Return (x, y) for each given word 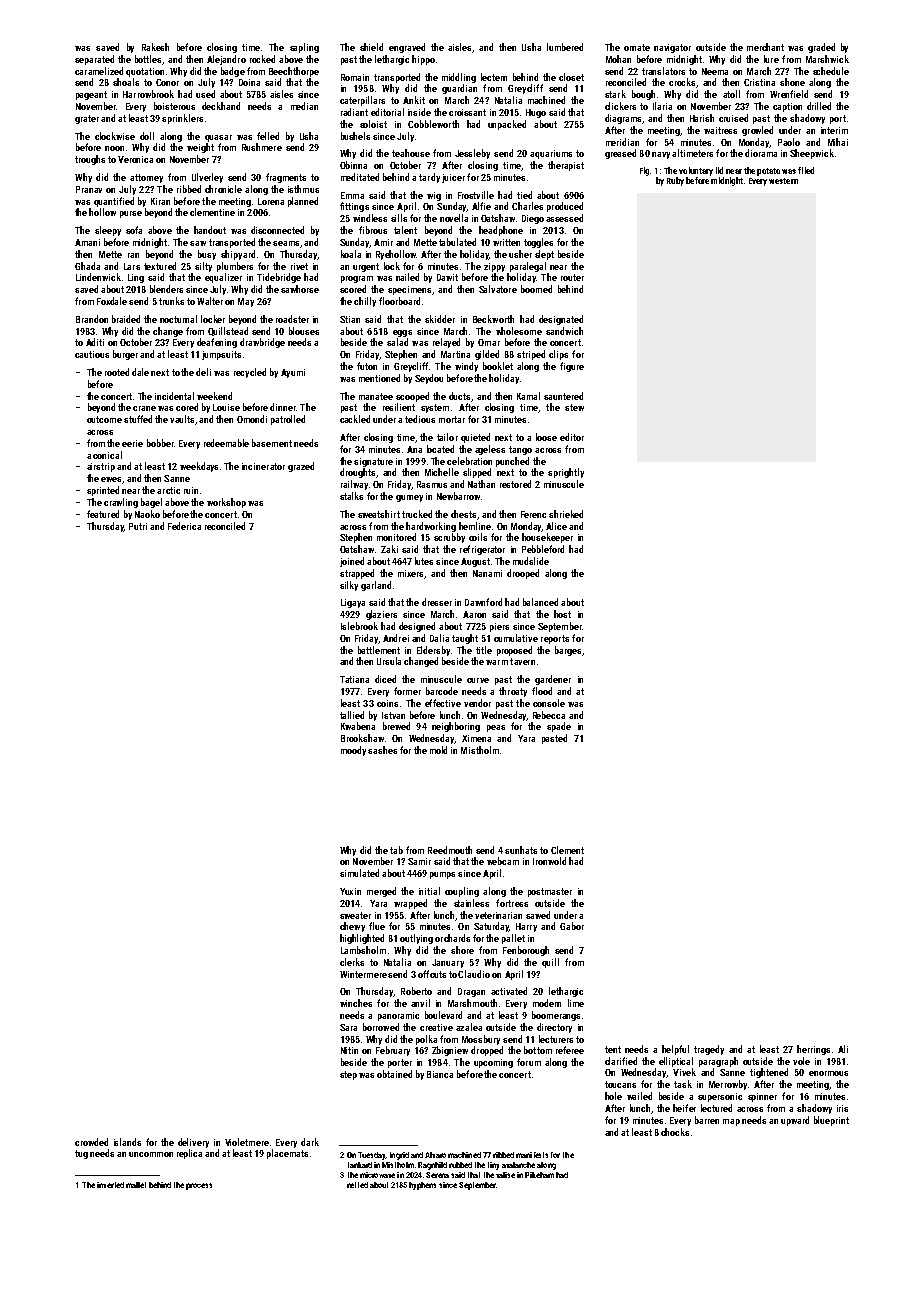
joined (352, 562)
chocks (675, 1132)
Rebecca (549, 715)
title (484, 650)
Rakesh (155, 47)
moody (353, 751)
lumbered (565, 47)
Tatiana (354, 679)
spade (559, 727)
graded (821, 48)
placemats (287, 1154)
